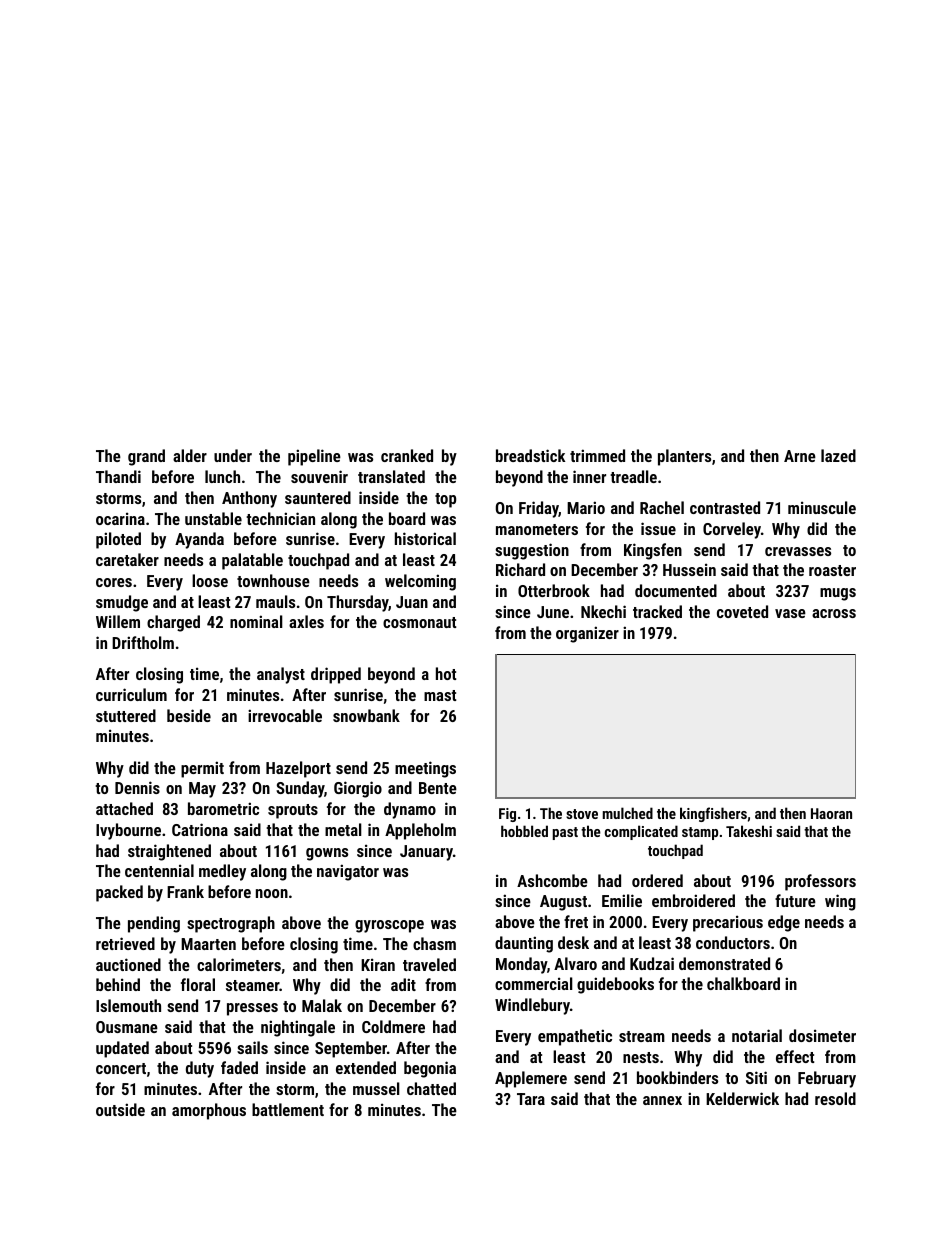  Describe the element at coordinates (662, 1100) in the screenshot. I see `annex` at that location.
